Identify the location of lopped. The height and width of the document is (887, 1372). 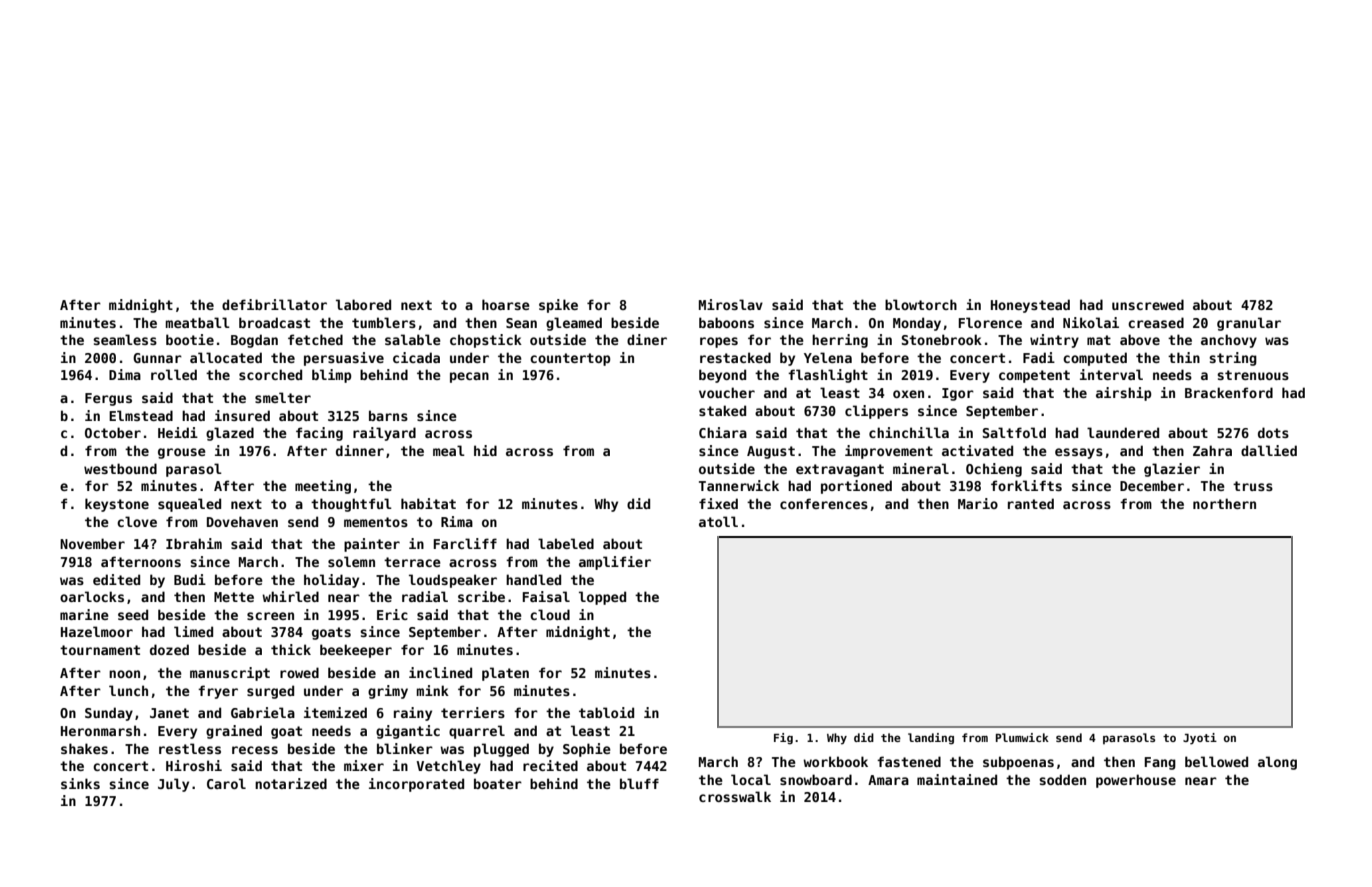
(602, 598).
